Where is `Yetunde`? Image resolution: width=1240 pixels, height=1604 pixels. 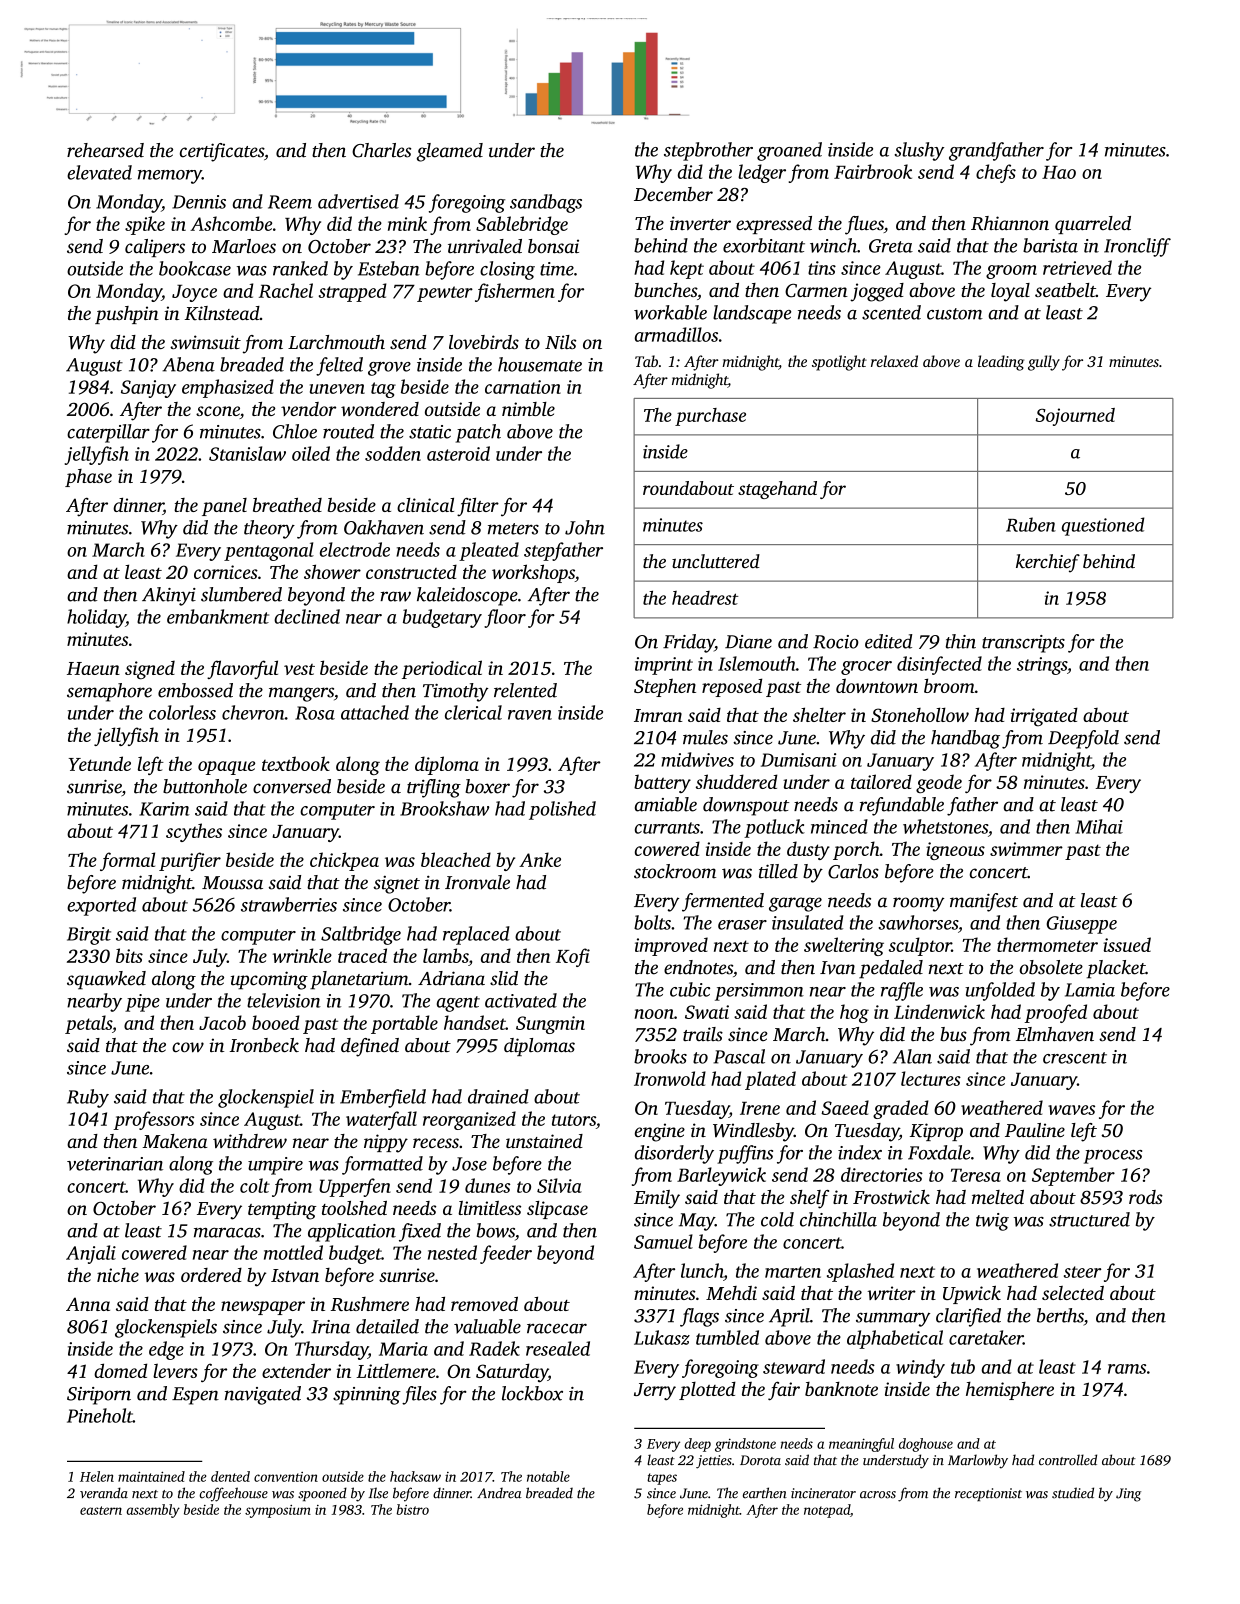
Yetunde is located at coordinates (100, 763).
